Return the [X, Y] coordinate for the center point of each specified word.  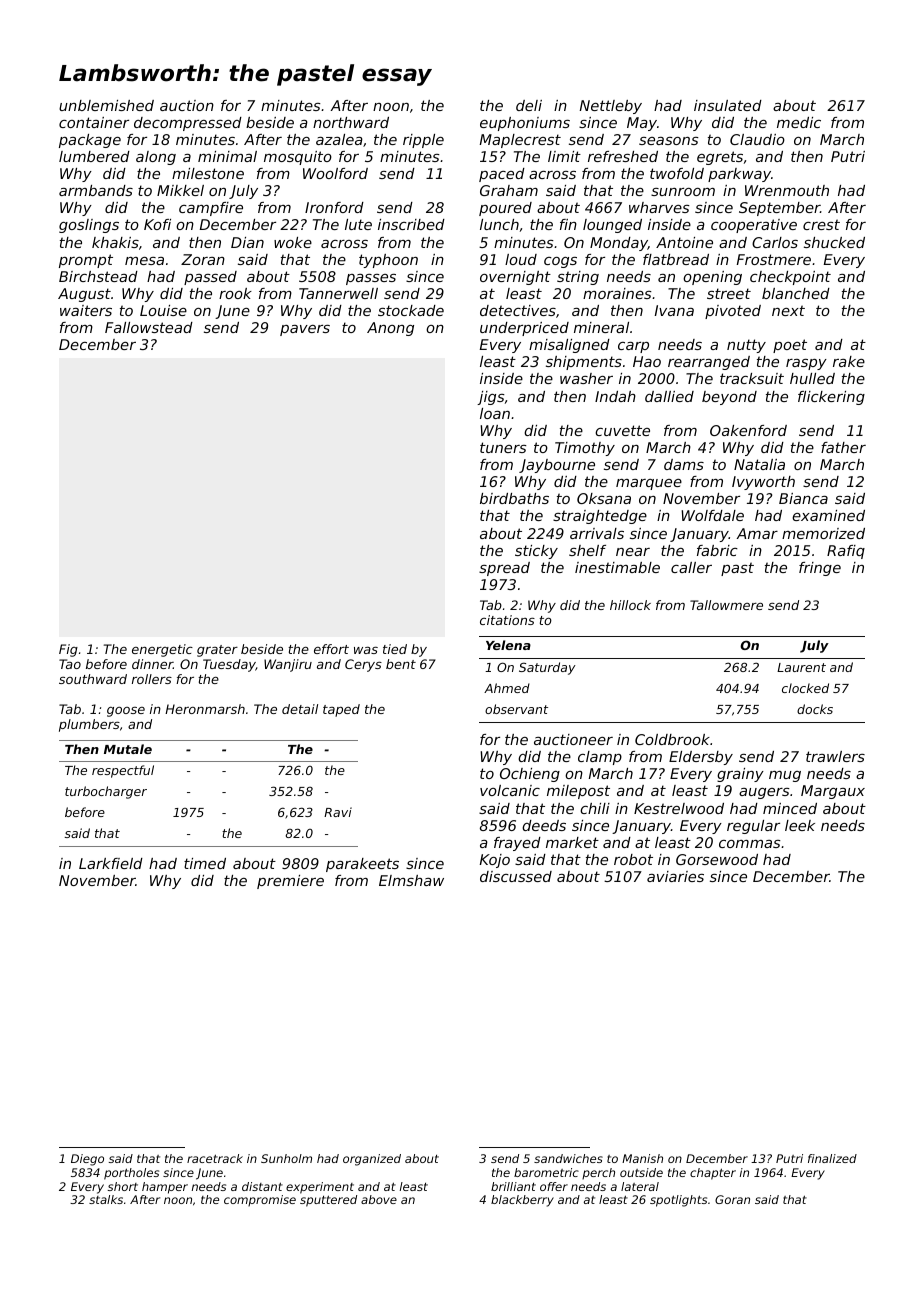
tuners [503, 447]
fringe [820, 569]
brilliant [513, 1186]
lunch [499, 224]
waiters [86, 310]
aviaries [675, 876]
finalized [832, 1158]
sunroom [683, 192]
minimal [227, 156]
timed [205, 863]
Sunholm [286, 1158]
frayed [517, 844]
